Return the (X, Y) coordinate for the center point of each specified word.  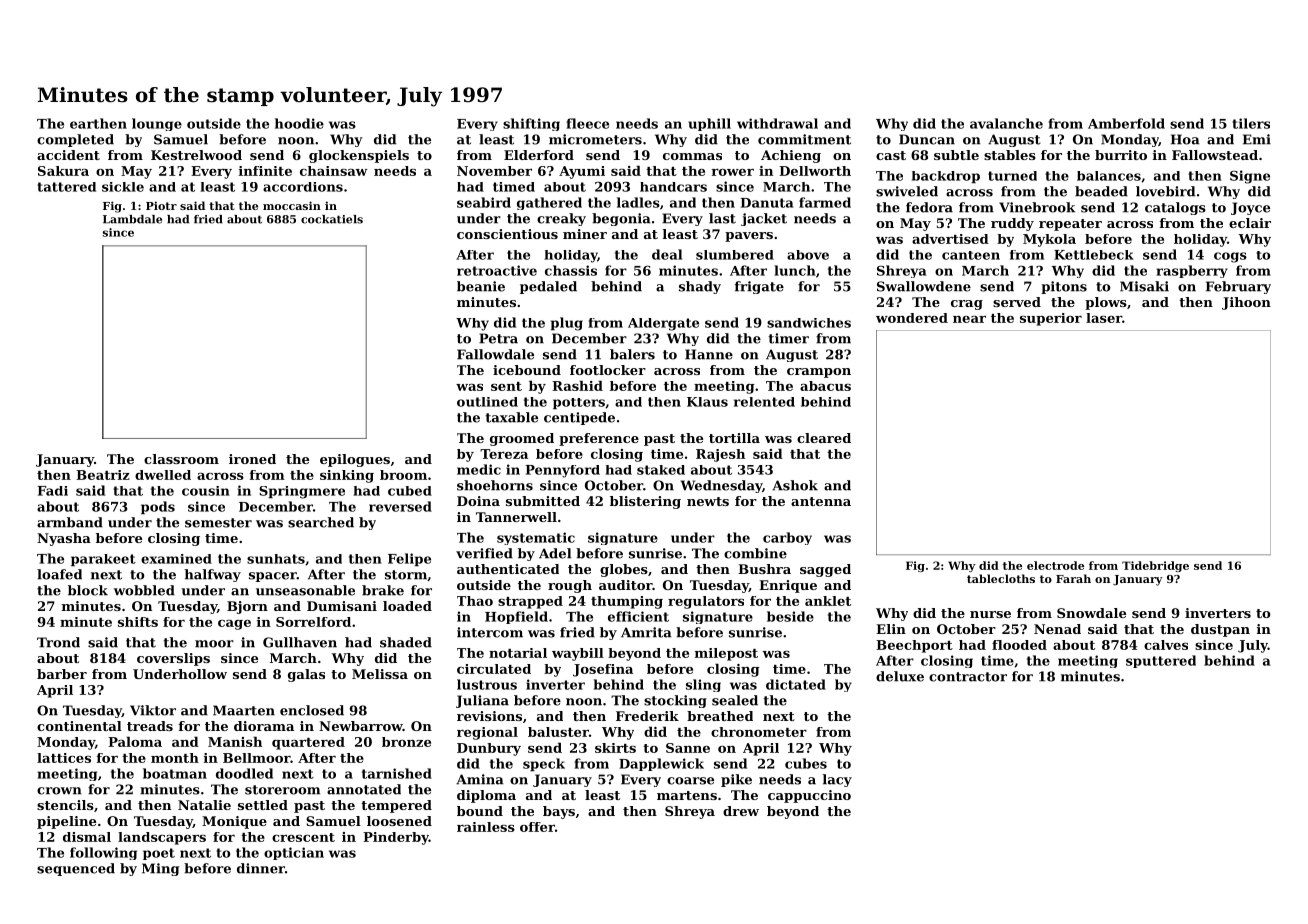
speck (544, 764)
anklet (828, 601)
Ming (160, 869)
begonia (621, 219)
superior (1051, 319)
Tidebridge (1155, 566)
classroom (181, 459)
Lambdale (132, 219)
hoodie (299, 123)
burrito (1121, 155)
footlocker (608, 370)
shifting (531, 124)
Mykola (1049, 240)
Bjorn (247, 607)
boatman (175, 773)
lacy (837, 780)
